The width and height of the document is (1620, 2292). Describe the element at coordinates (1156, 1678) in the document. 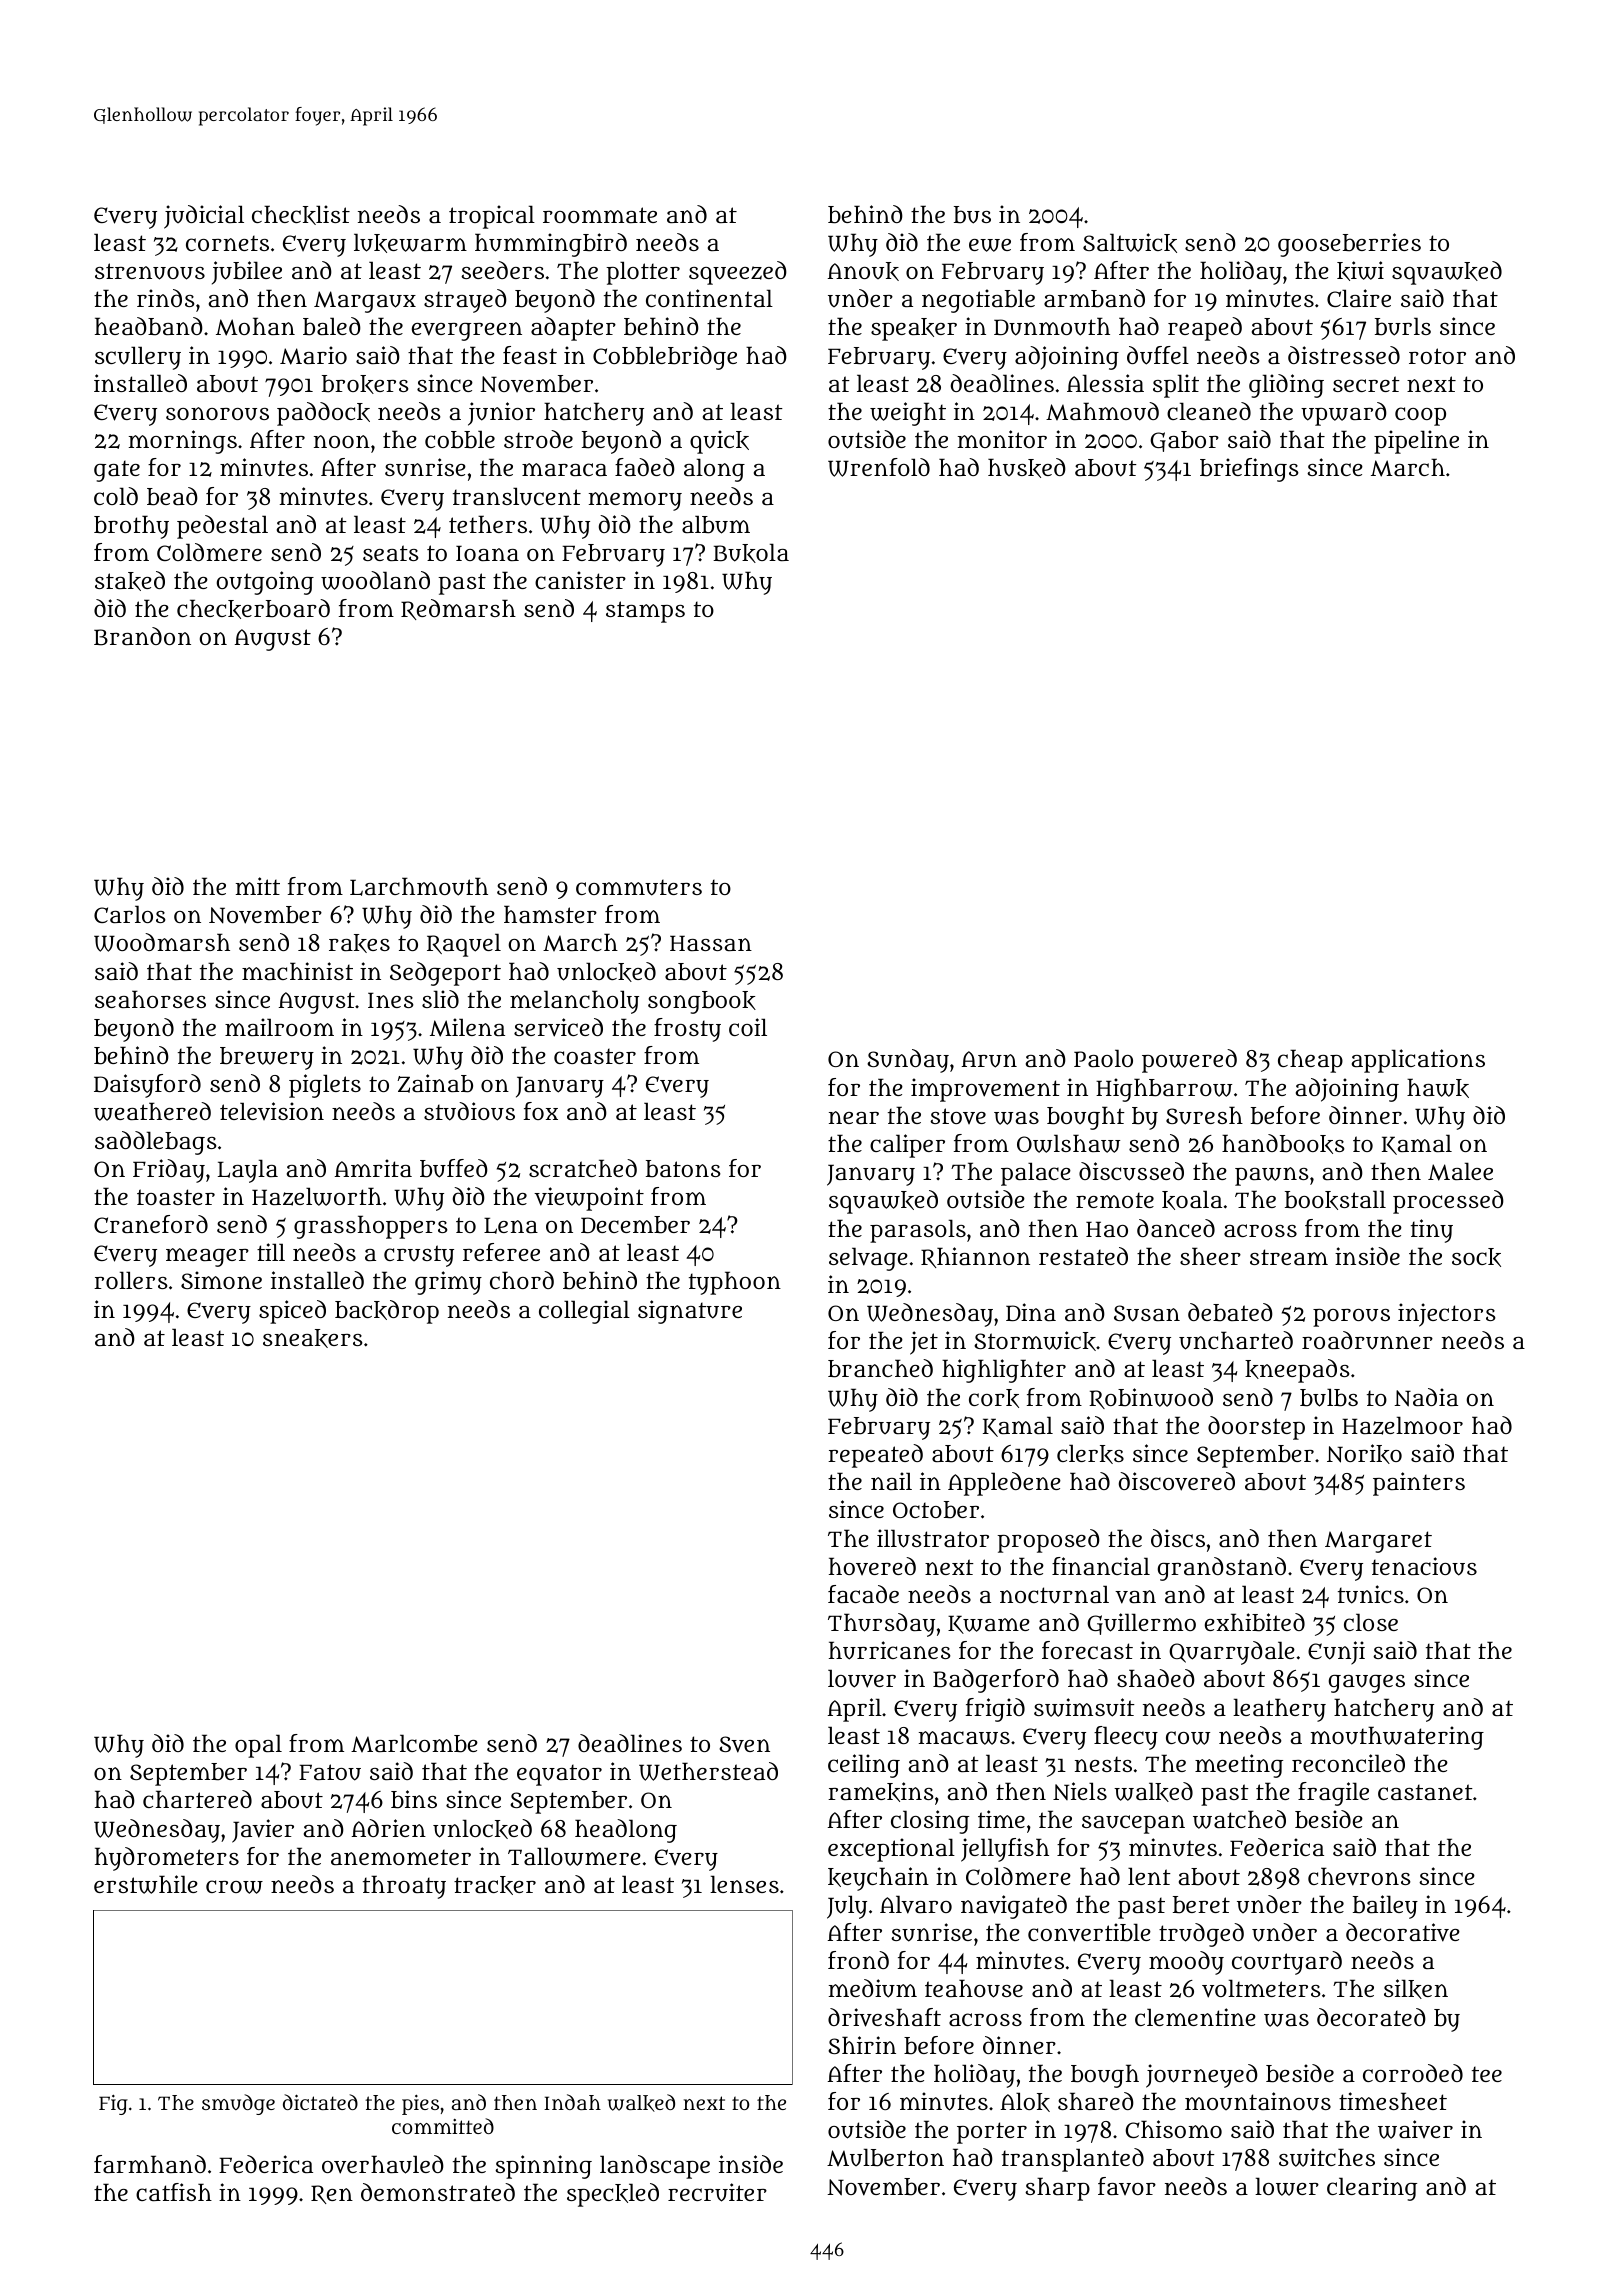

I see `shaded` at that location.
